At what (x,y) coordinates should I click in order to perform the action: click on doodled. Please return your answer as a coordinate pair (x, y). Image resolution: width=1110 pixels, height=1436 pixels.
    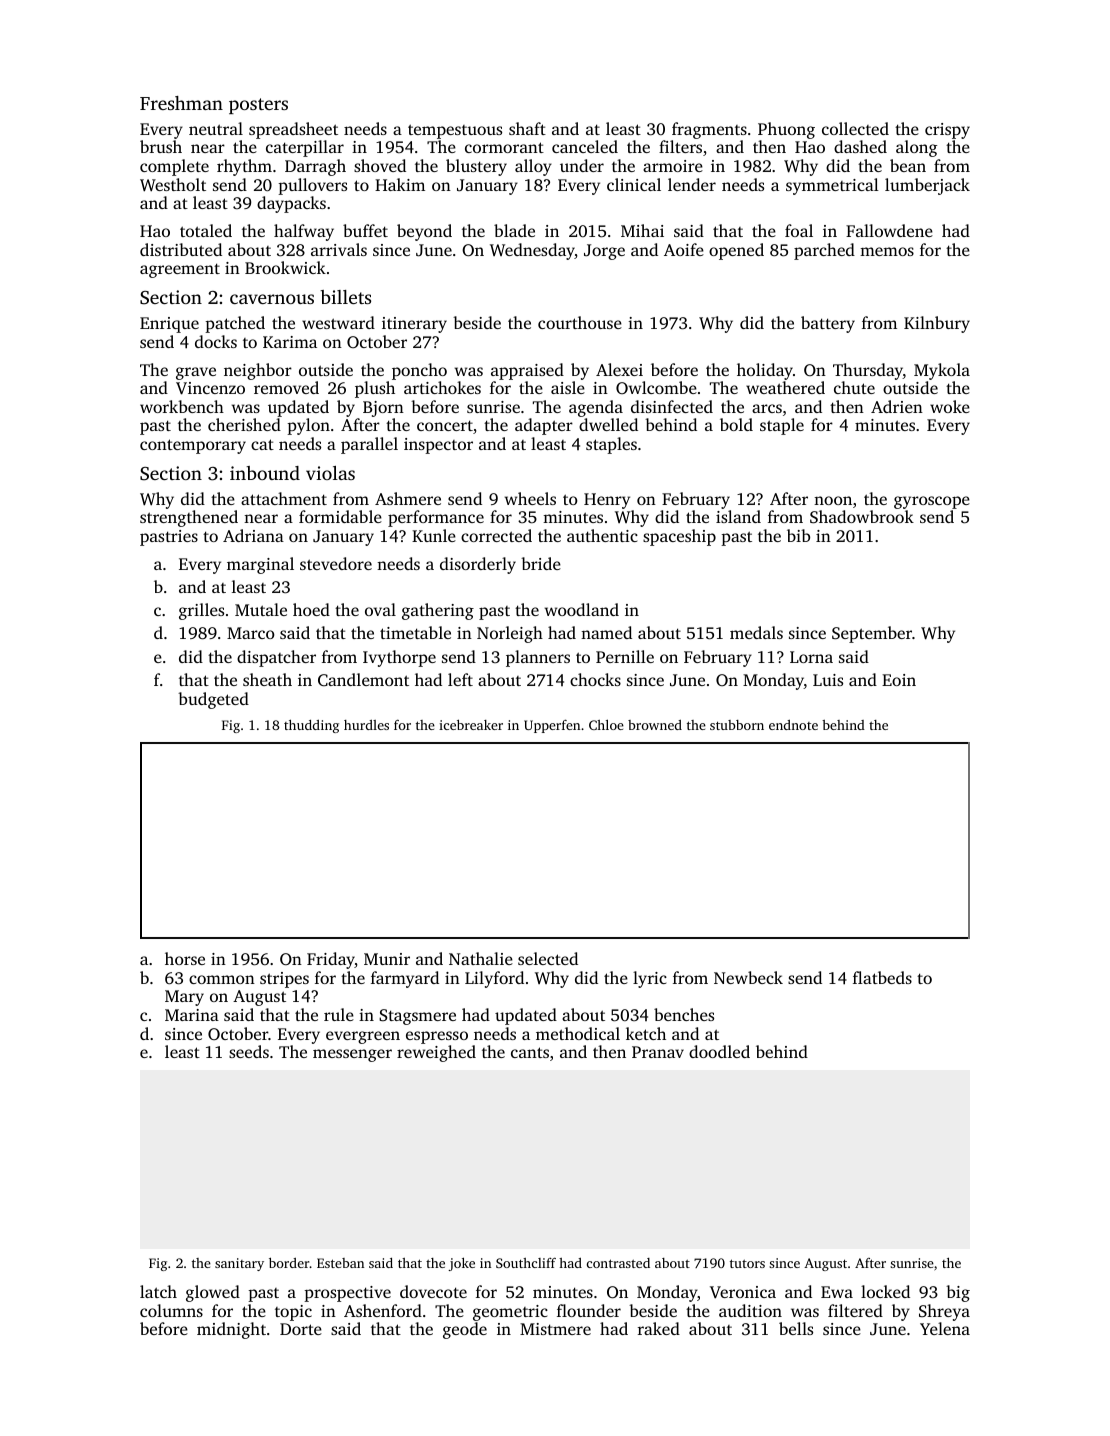
    Looking at the image, I should click on (719, 1051).
